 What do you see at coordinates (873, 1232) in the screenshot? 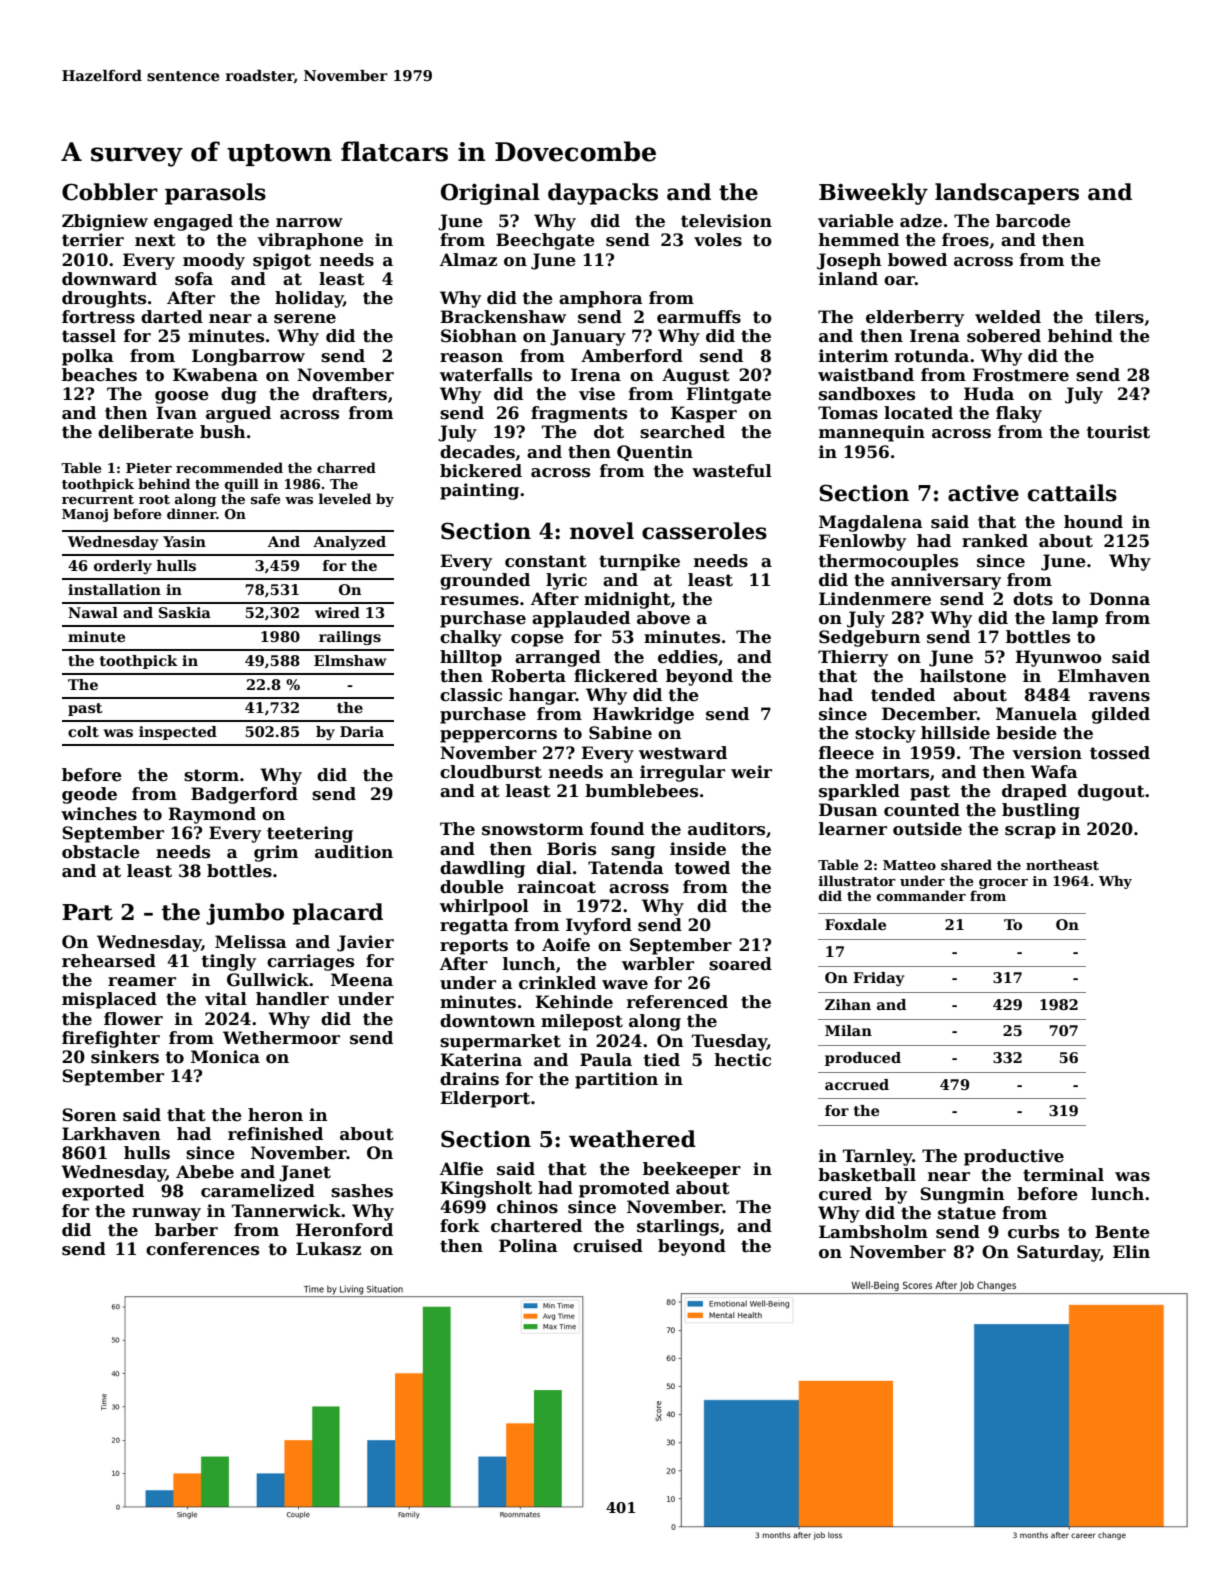
I see `Lambsholm` at bounding box center [873, 1232].
